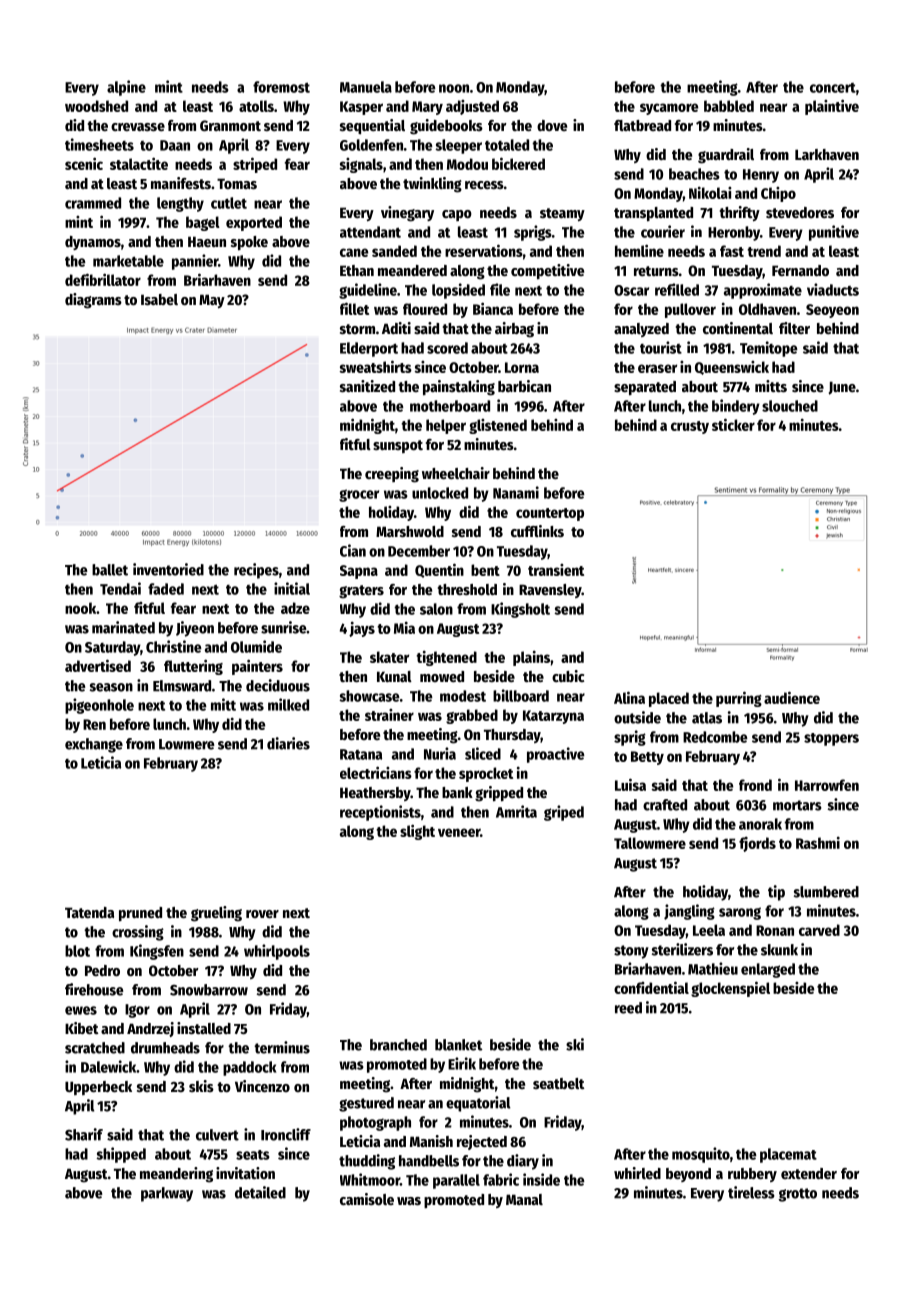 This screenshot has height=1308, width=924. Describe the element at coordinates (398, 1045) in the screenshot. I see `branched` at that location.
